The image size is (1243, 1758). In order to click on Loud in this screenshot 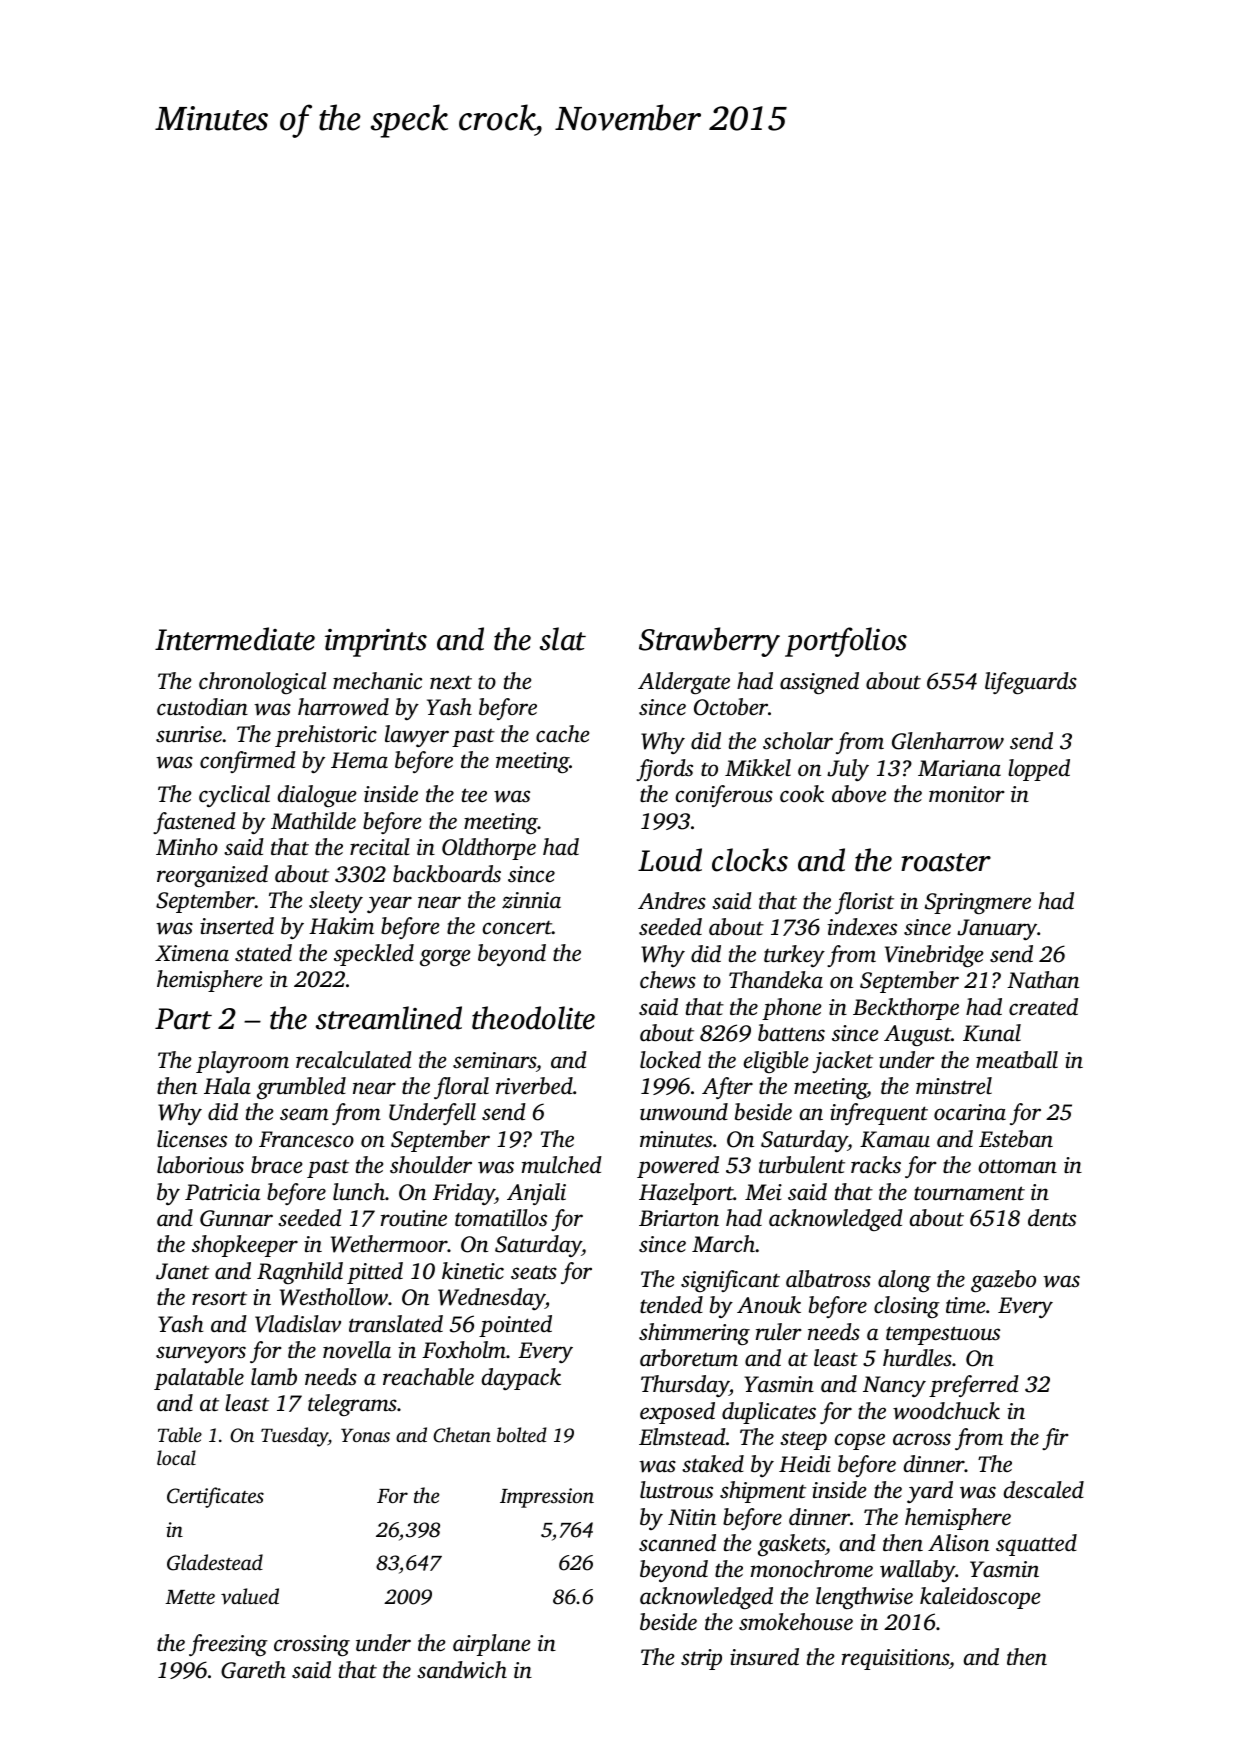, I will do `click(670, 860)`.
